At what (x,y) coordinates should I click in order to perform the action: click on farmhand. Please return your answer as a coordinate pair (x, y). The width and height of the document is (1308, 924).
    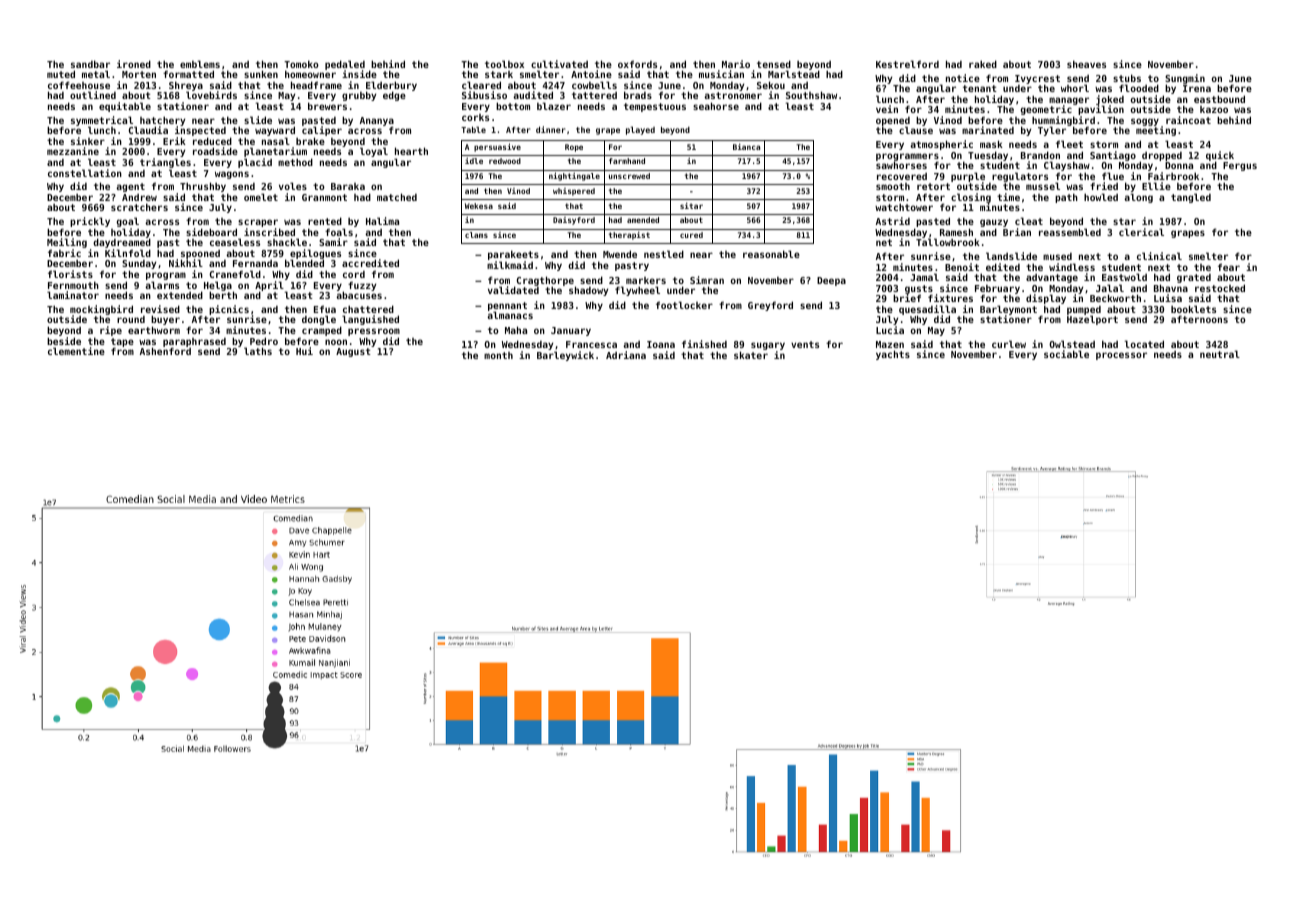
    Looking at the image, I should click on (627, 161).
